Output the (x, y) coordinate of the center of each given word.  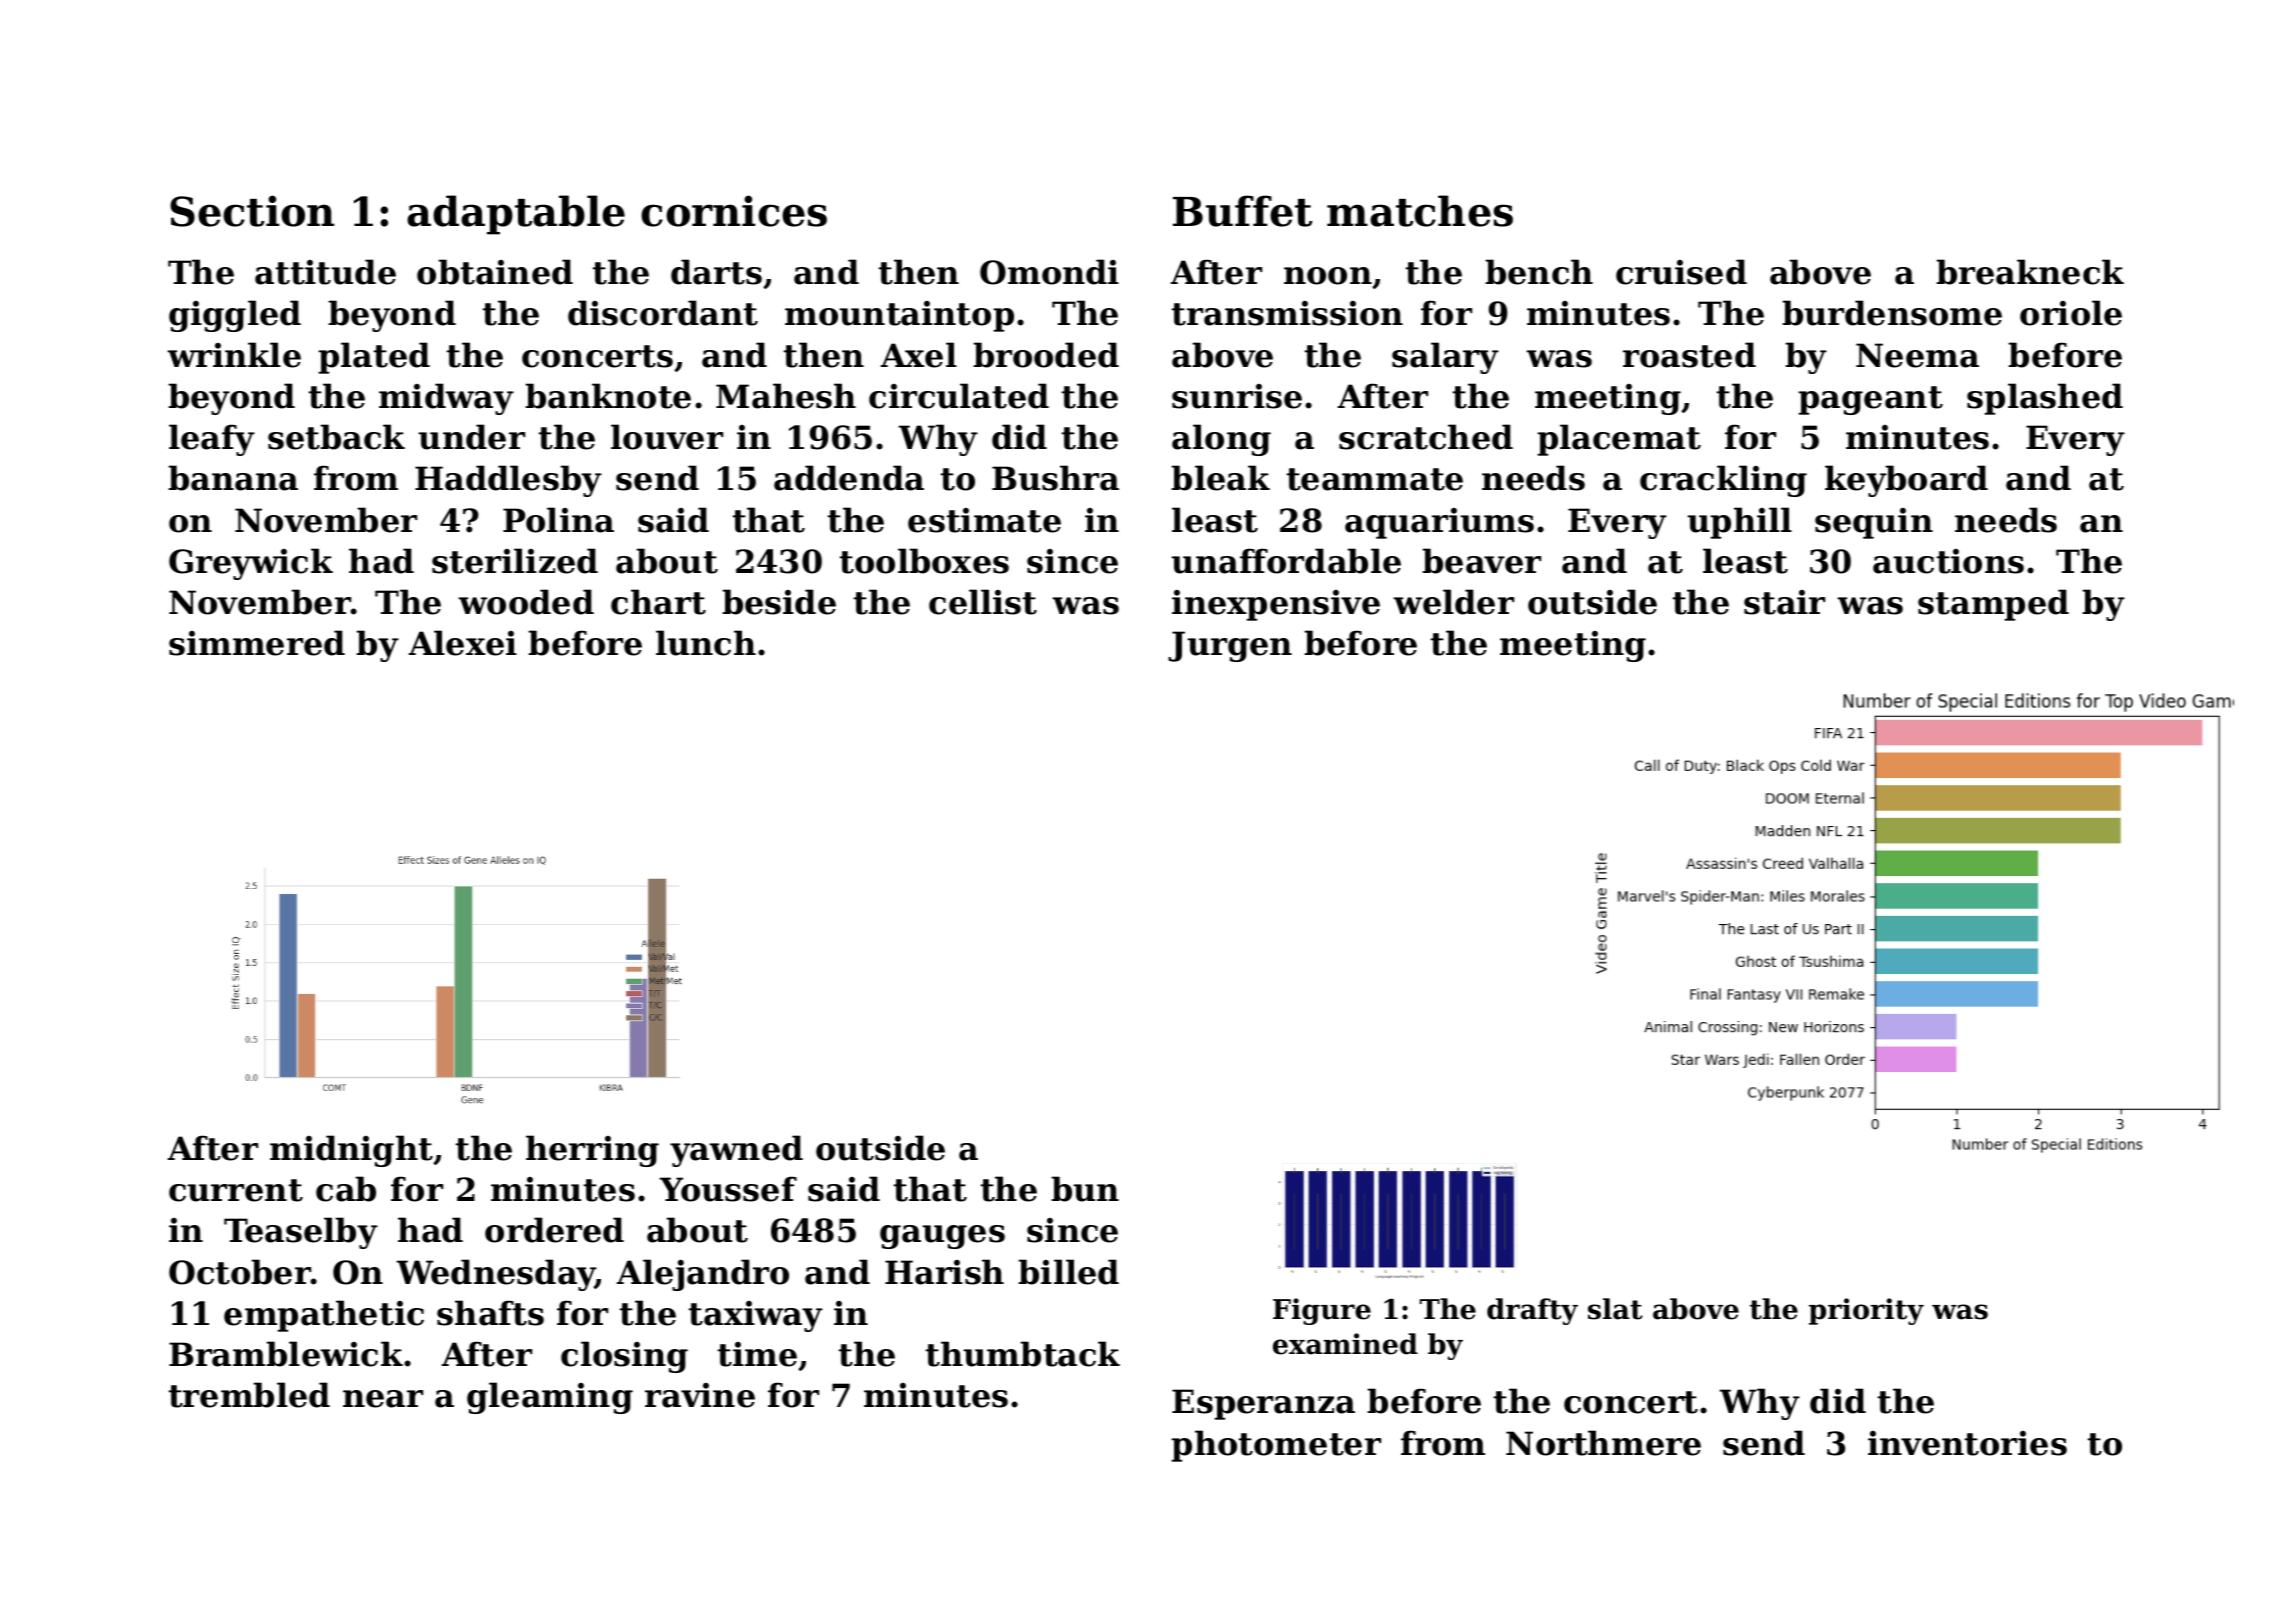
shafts (490, 1313)
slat (1615, 1309)
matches (1420, 211)
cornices (734, 211)
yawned (736, 1151)
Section (252, 211)
